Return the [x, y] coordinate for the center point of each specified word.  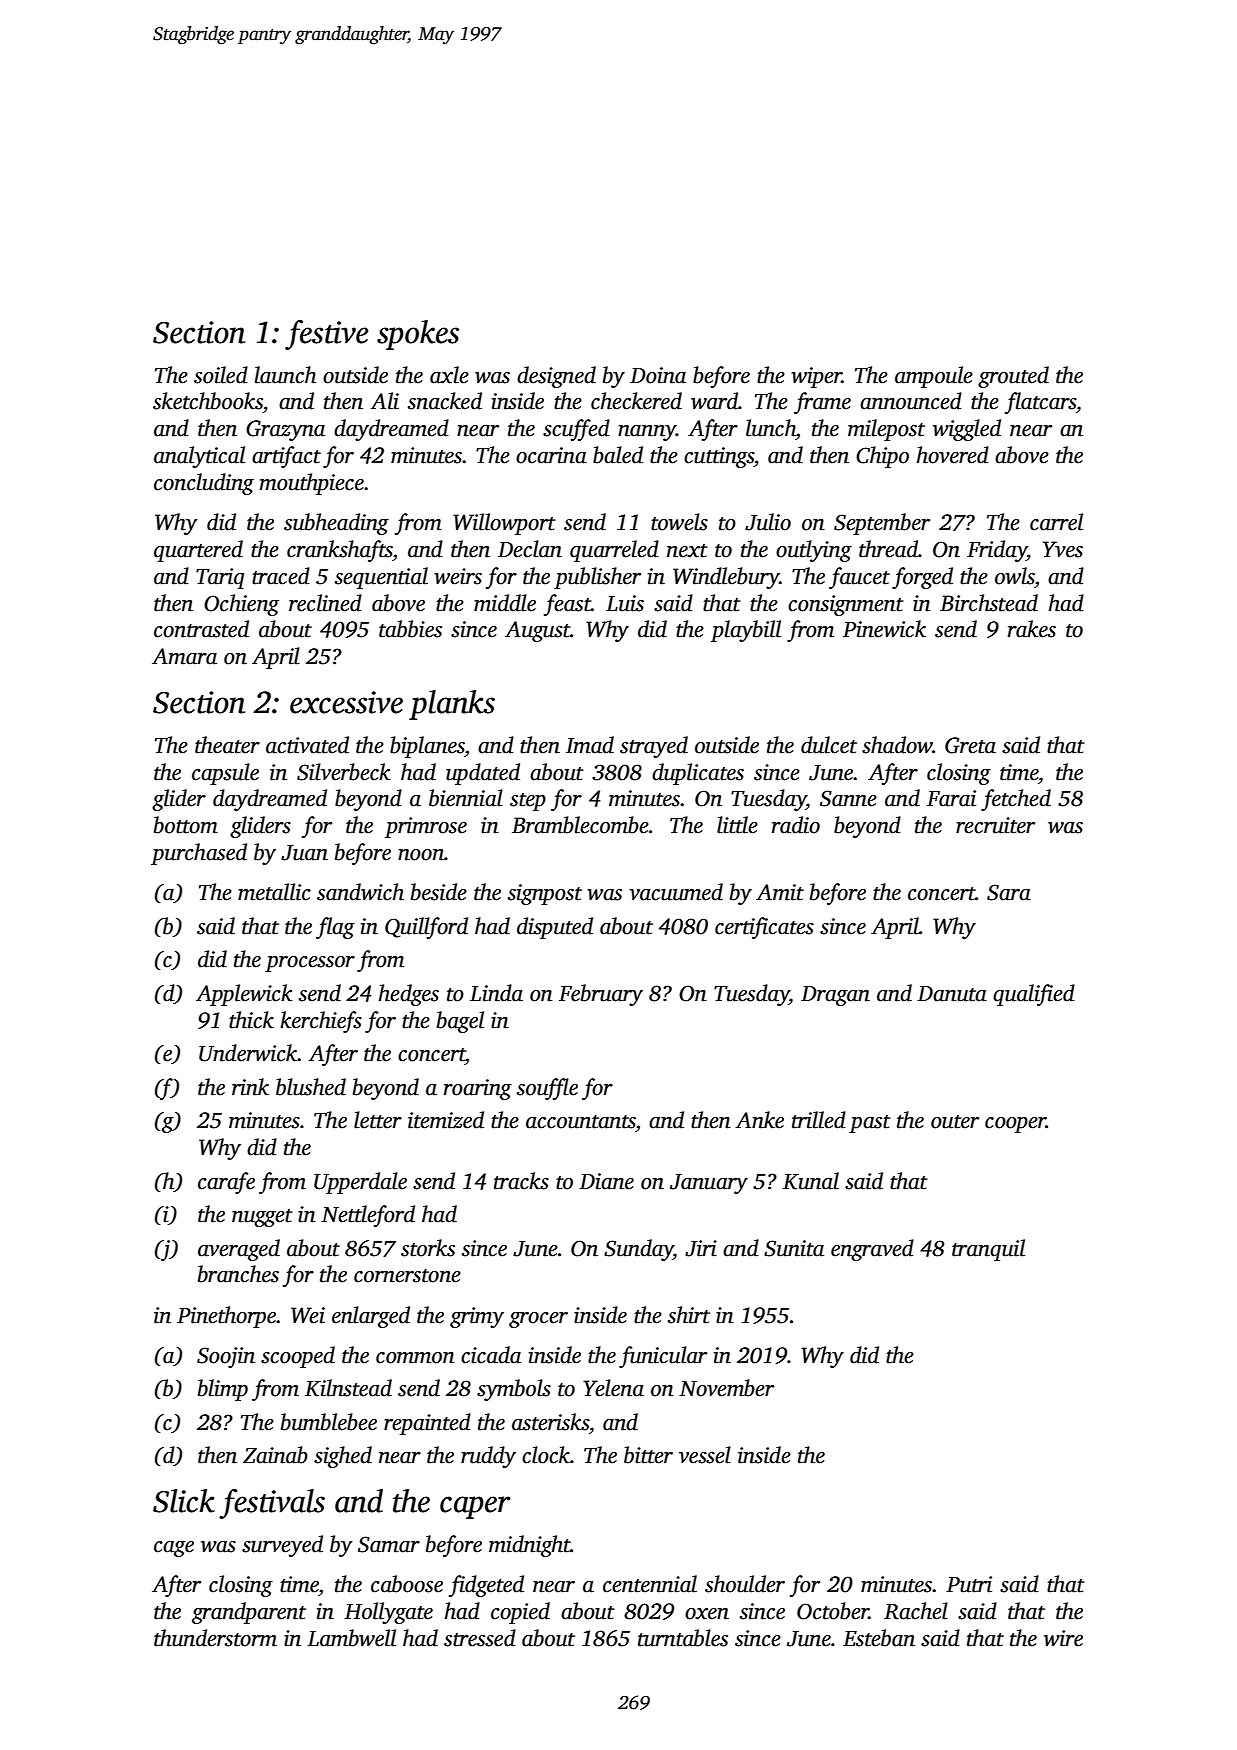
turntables [683, 1638]
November [726, 1388]
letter [378, 1120]
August [537, 631]
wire [1063, 1638]
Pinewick [884, 629]
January [709, 1184]
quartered [198, 551]
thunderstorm [215, 1638]
